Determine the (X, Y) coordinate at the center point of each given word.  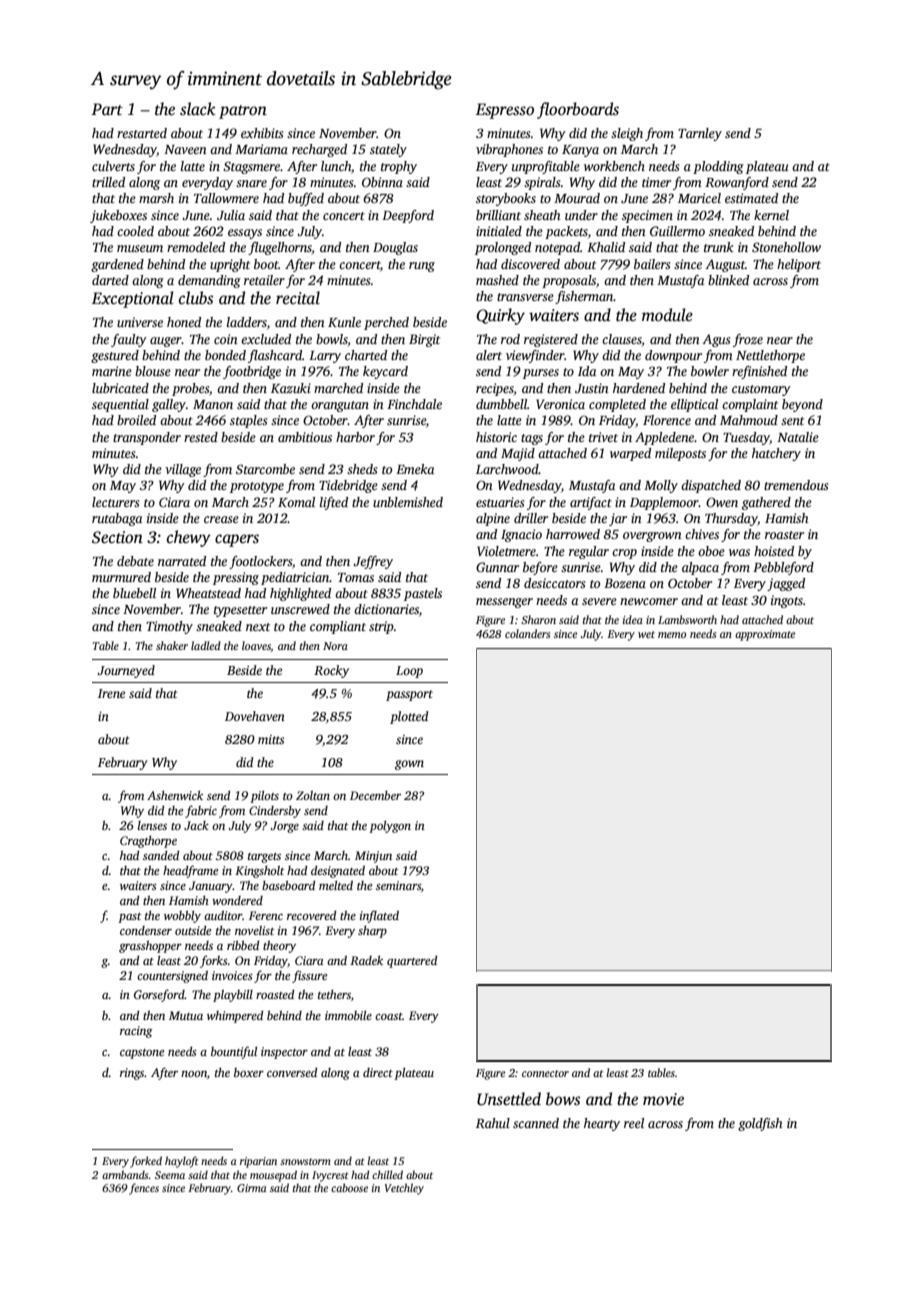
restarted (142, 133)
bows (563, 1099)
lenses (152, 825)
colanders (527, 633)
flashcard (275, 356)
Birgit (424, 340)
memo (672, 635)
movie (663, 1099)
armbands (125, 1174)
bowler (710, 371)
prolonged (503, 248)
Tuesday (746, 438)
